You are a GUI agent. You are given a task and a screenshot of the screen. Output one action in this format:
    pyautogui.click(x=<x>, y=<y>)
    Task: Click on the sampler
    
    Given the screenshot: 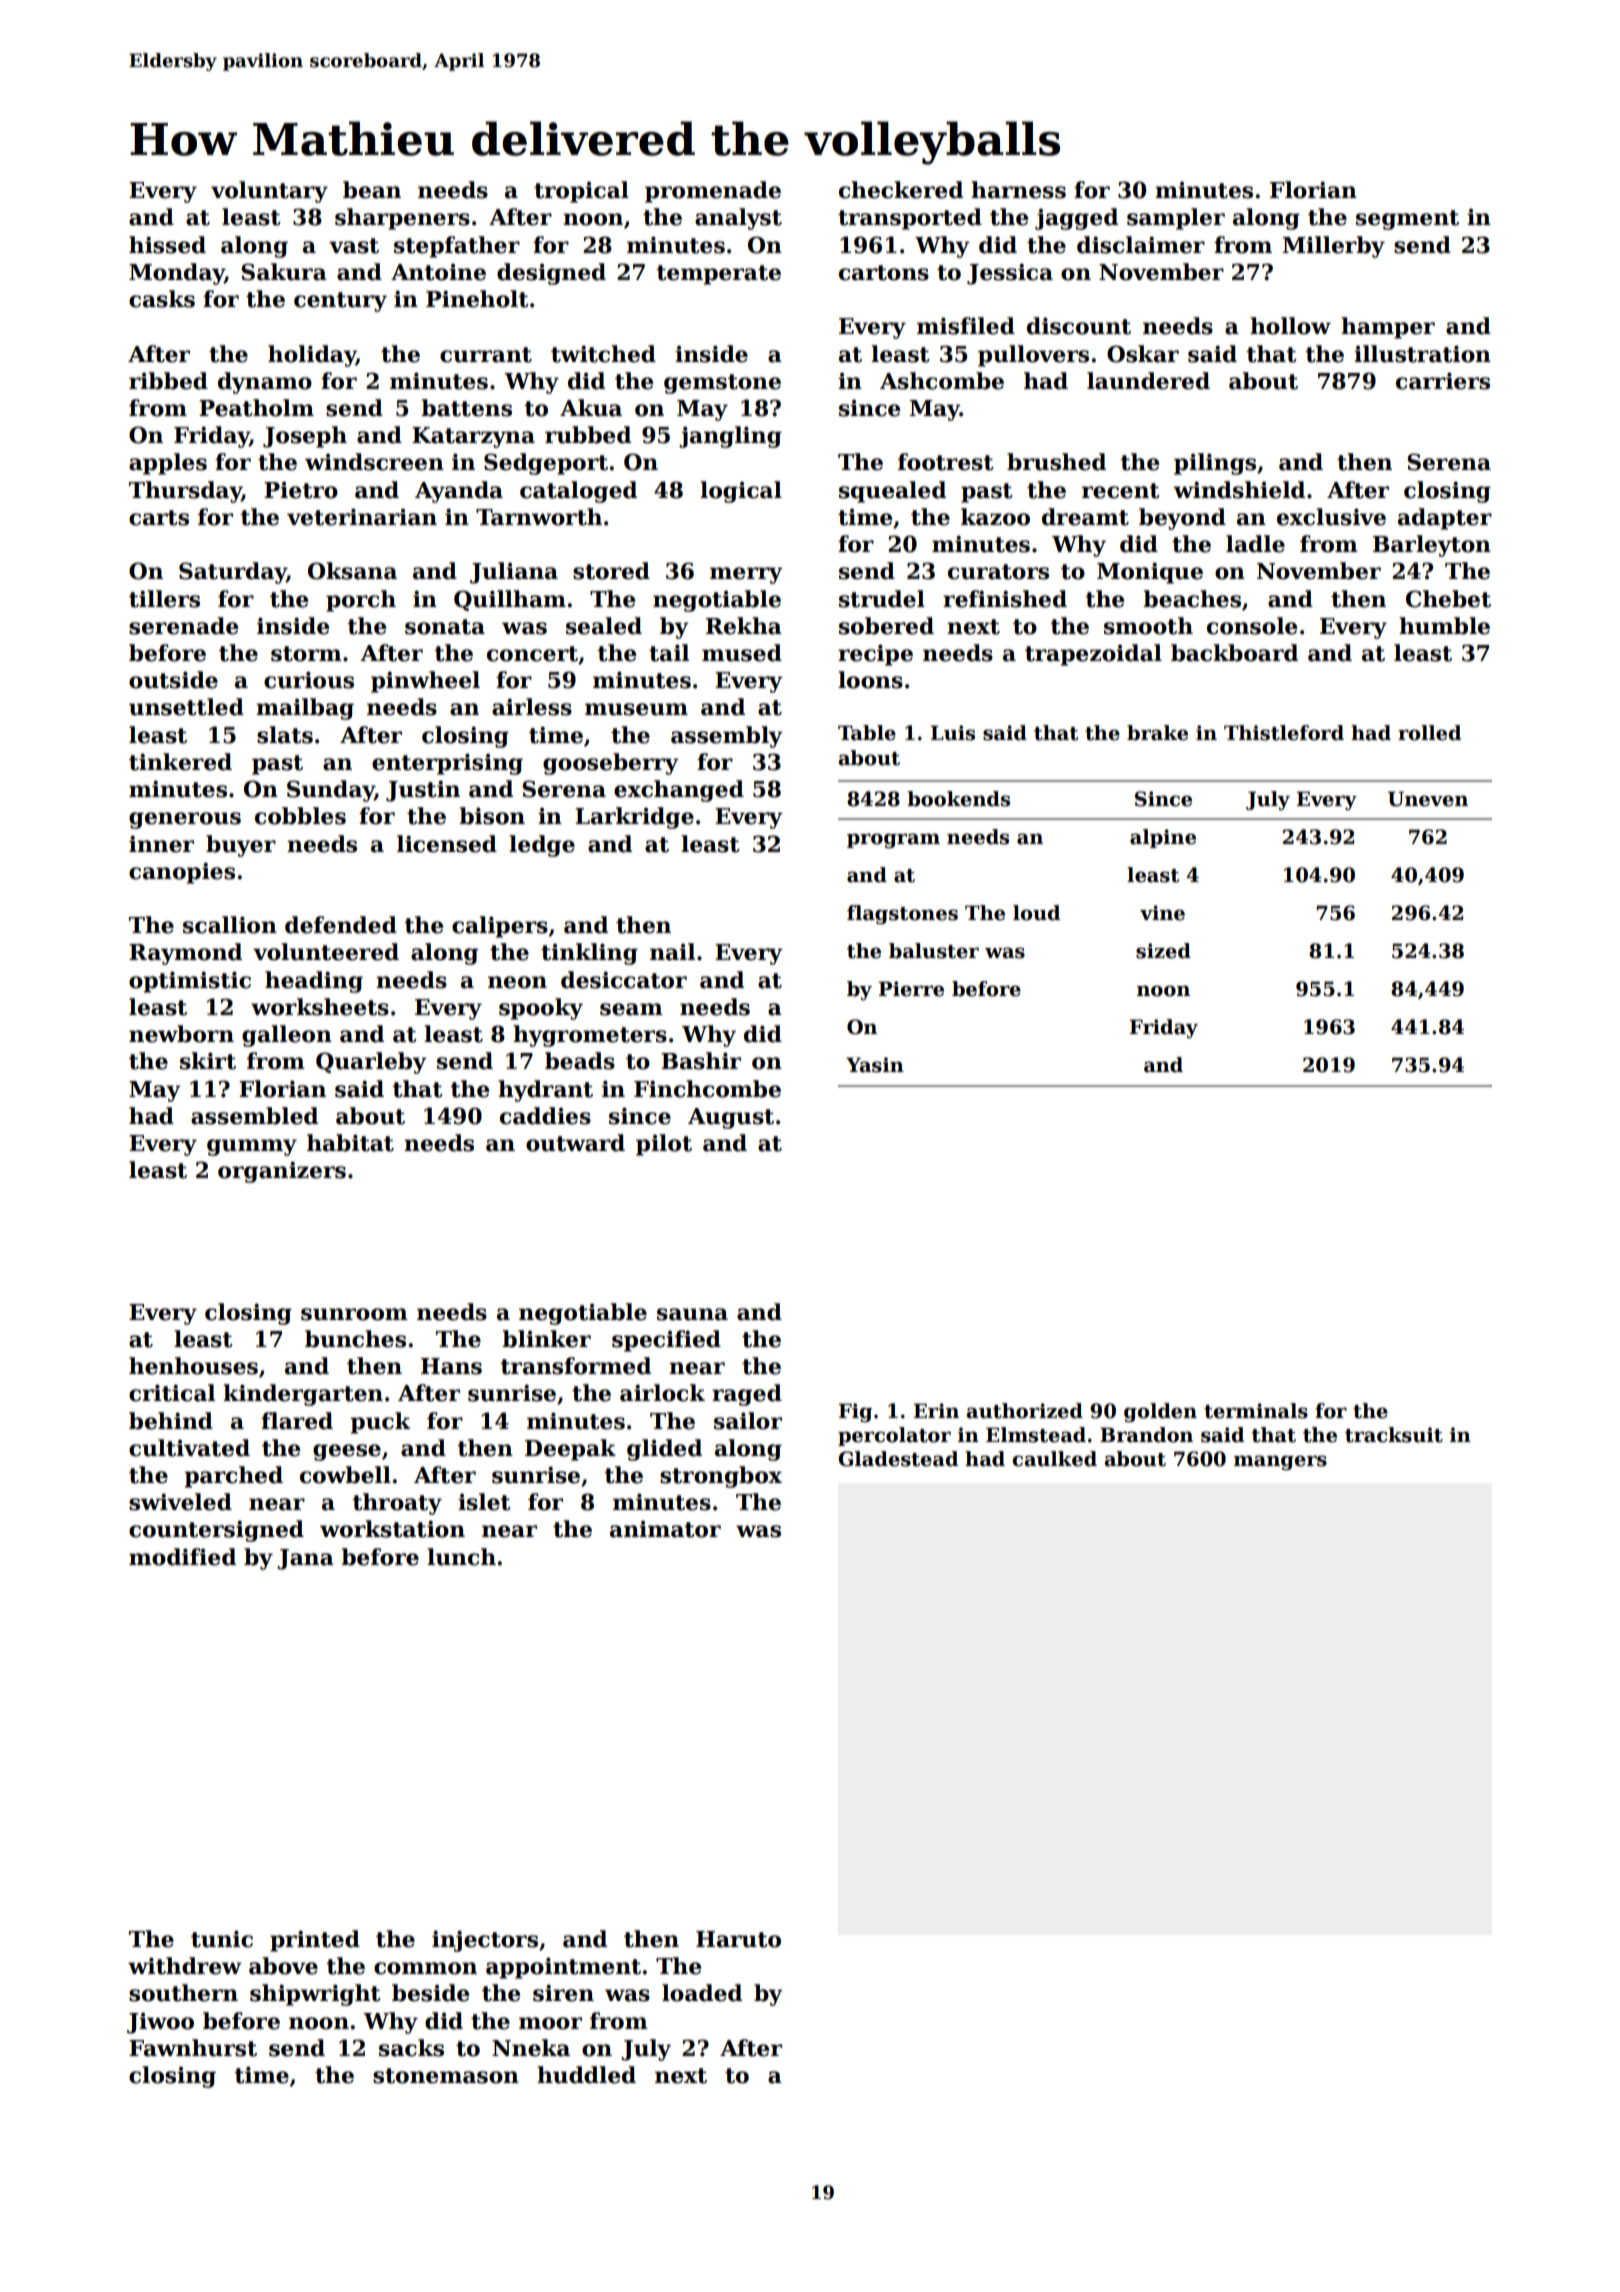 What is the action you would take?
    pyautogui.click(x=1176, y=219)
